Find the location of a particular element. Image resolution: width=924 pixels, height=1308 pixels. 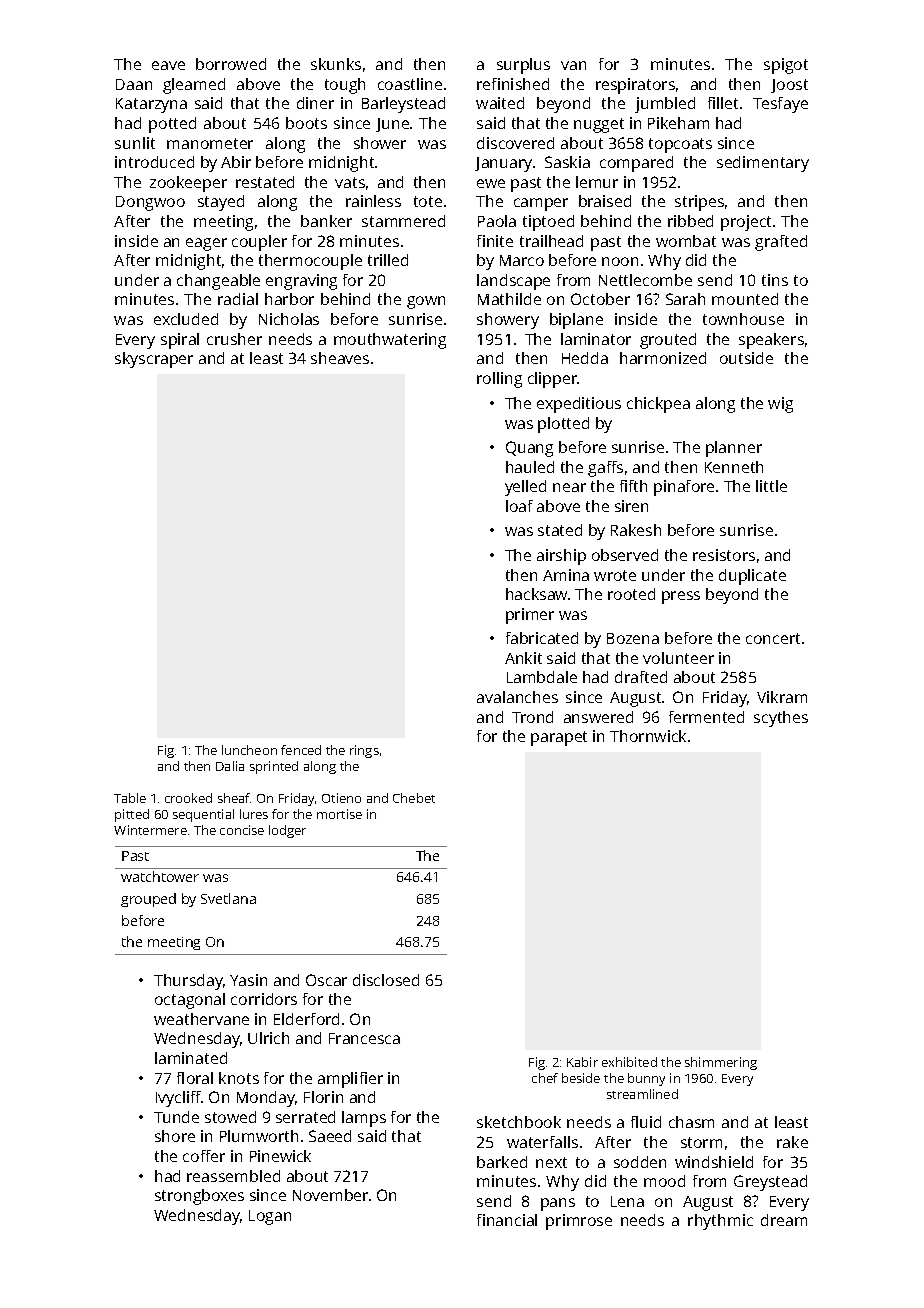

dream is located at coordinates (784, 1220).
